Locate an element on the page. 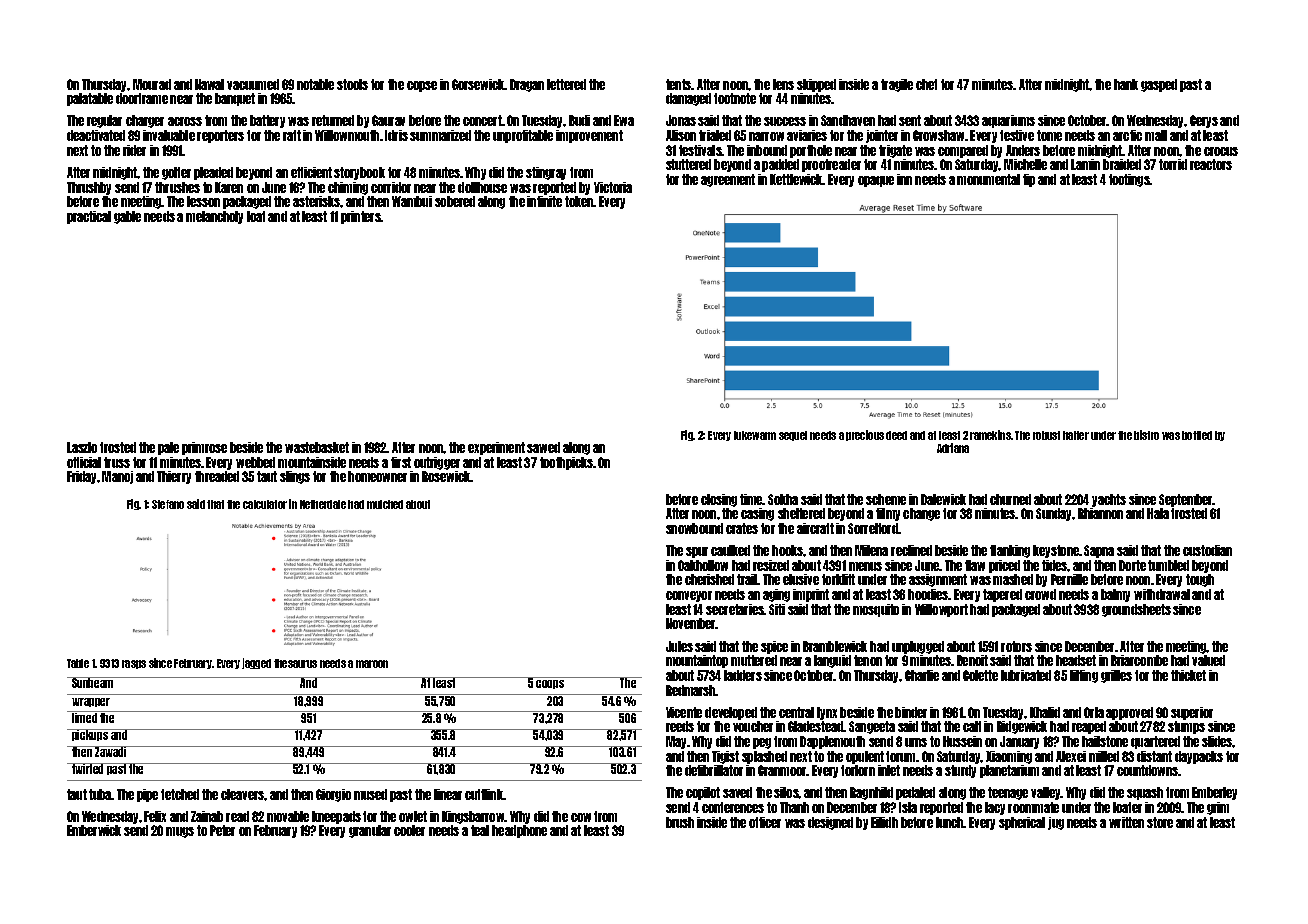 Image resolution: width=1308 pixels, height=924 pixels. casing is located at coordinates (757, 514).
